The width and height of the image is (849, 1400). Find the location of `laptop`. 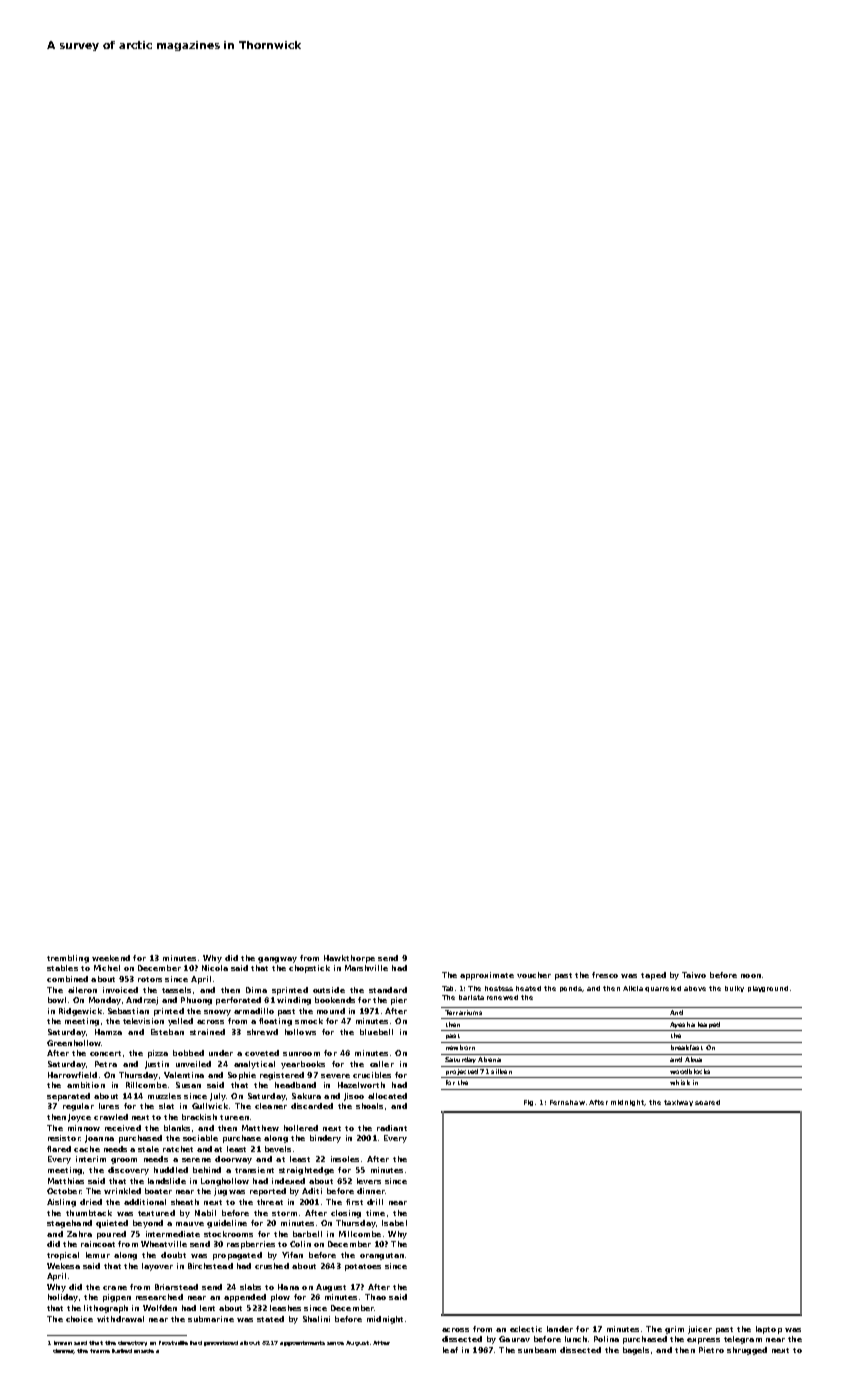

laptop is located at coordinates (769, 1330).
